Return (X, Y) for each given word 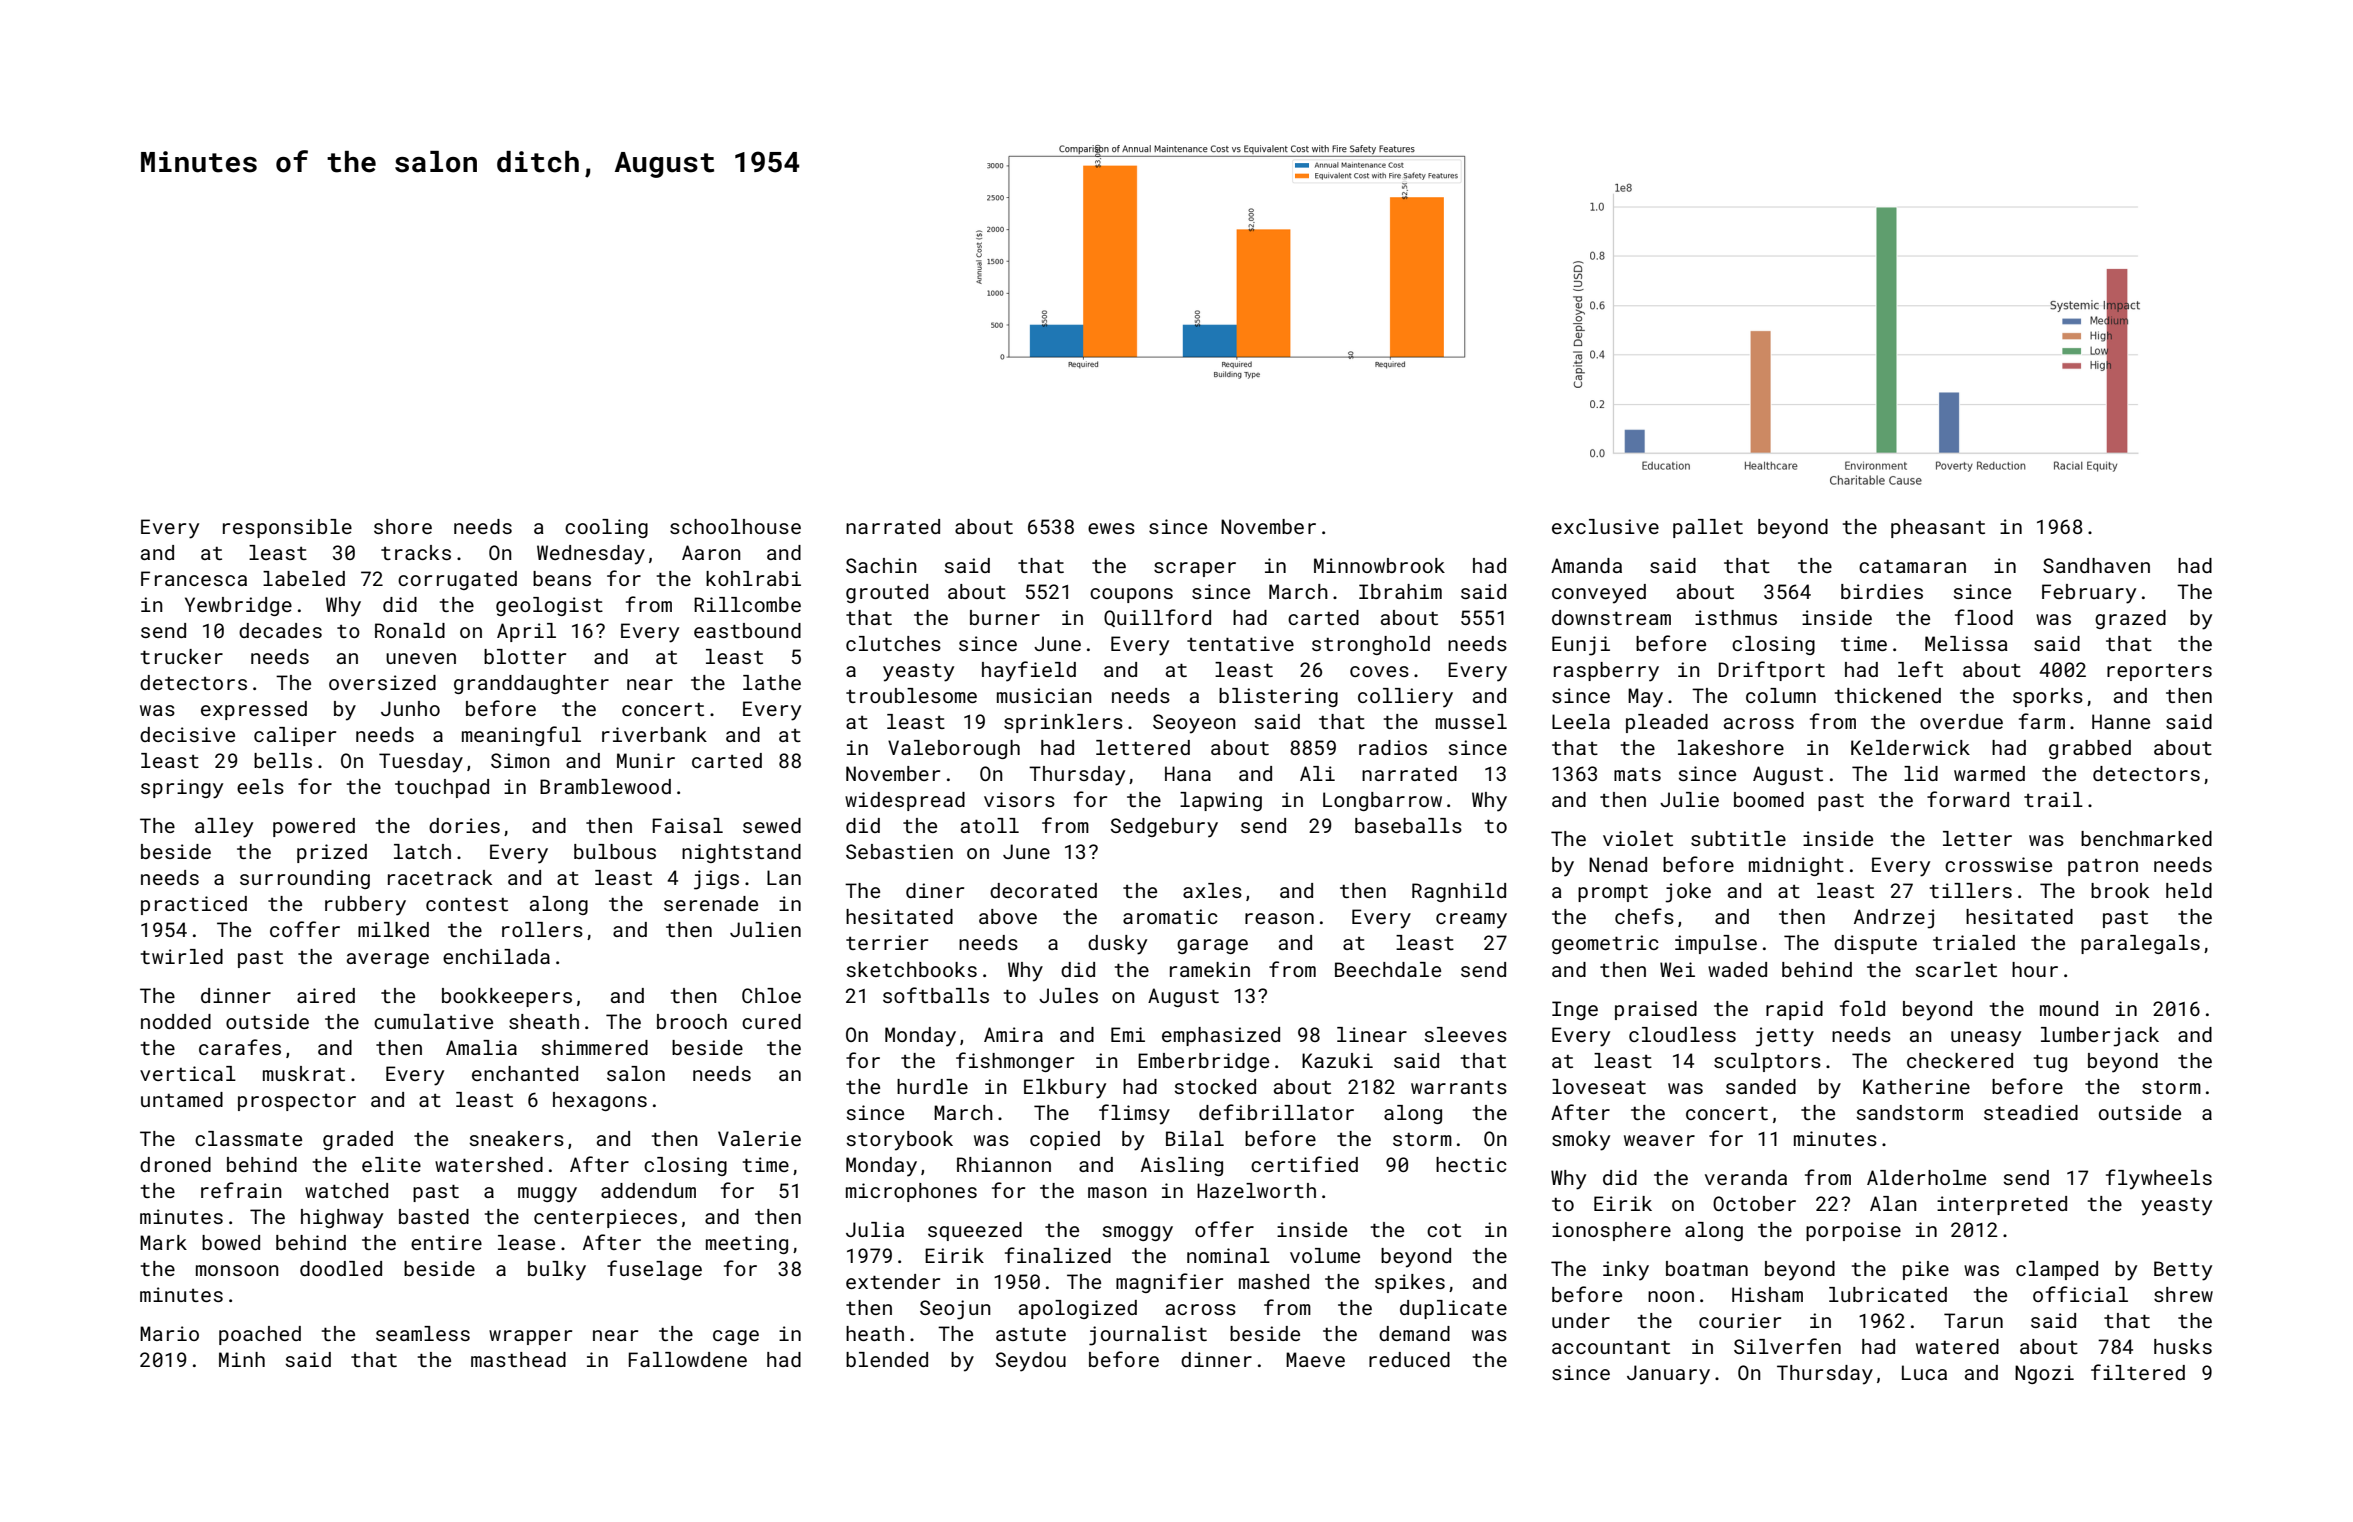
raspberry (1606, 672)
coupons (1131, 595)
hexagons (600, 1101)
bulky (557, 1271)
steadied (2031, 1112)
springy (182, 789)
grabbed (2090, 749)
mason (1117, 1192)
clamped (2057, 1270)
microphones (911, 1192)
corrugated (457, 580)
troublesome (911, 695)
